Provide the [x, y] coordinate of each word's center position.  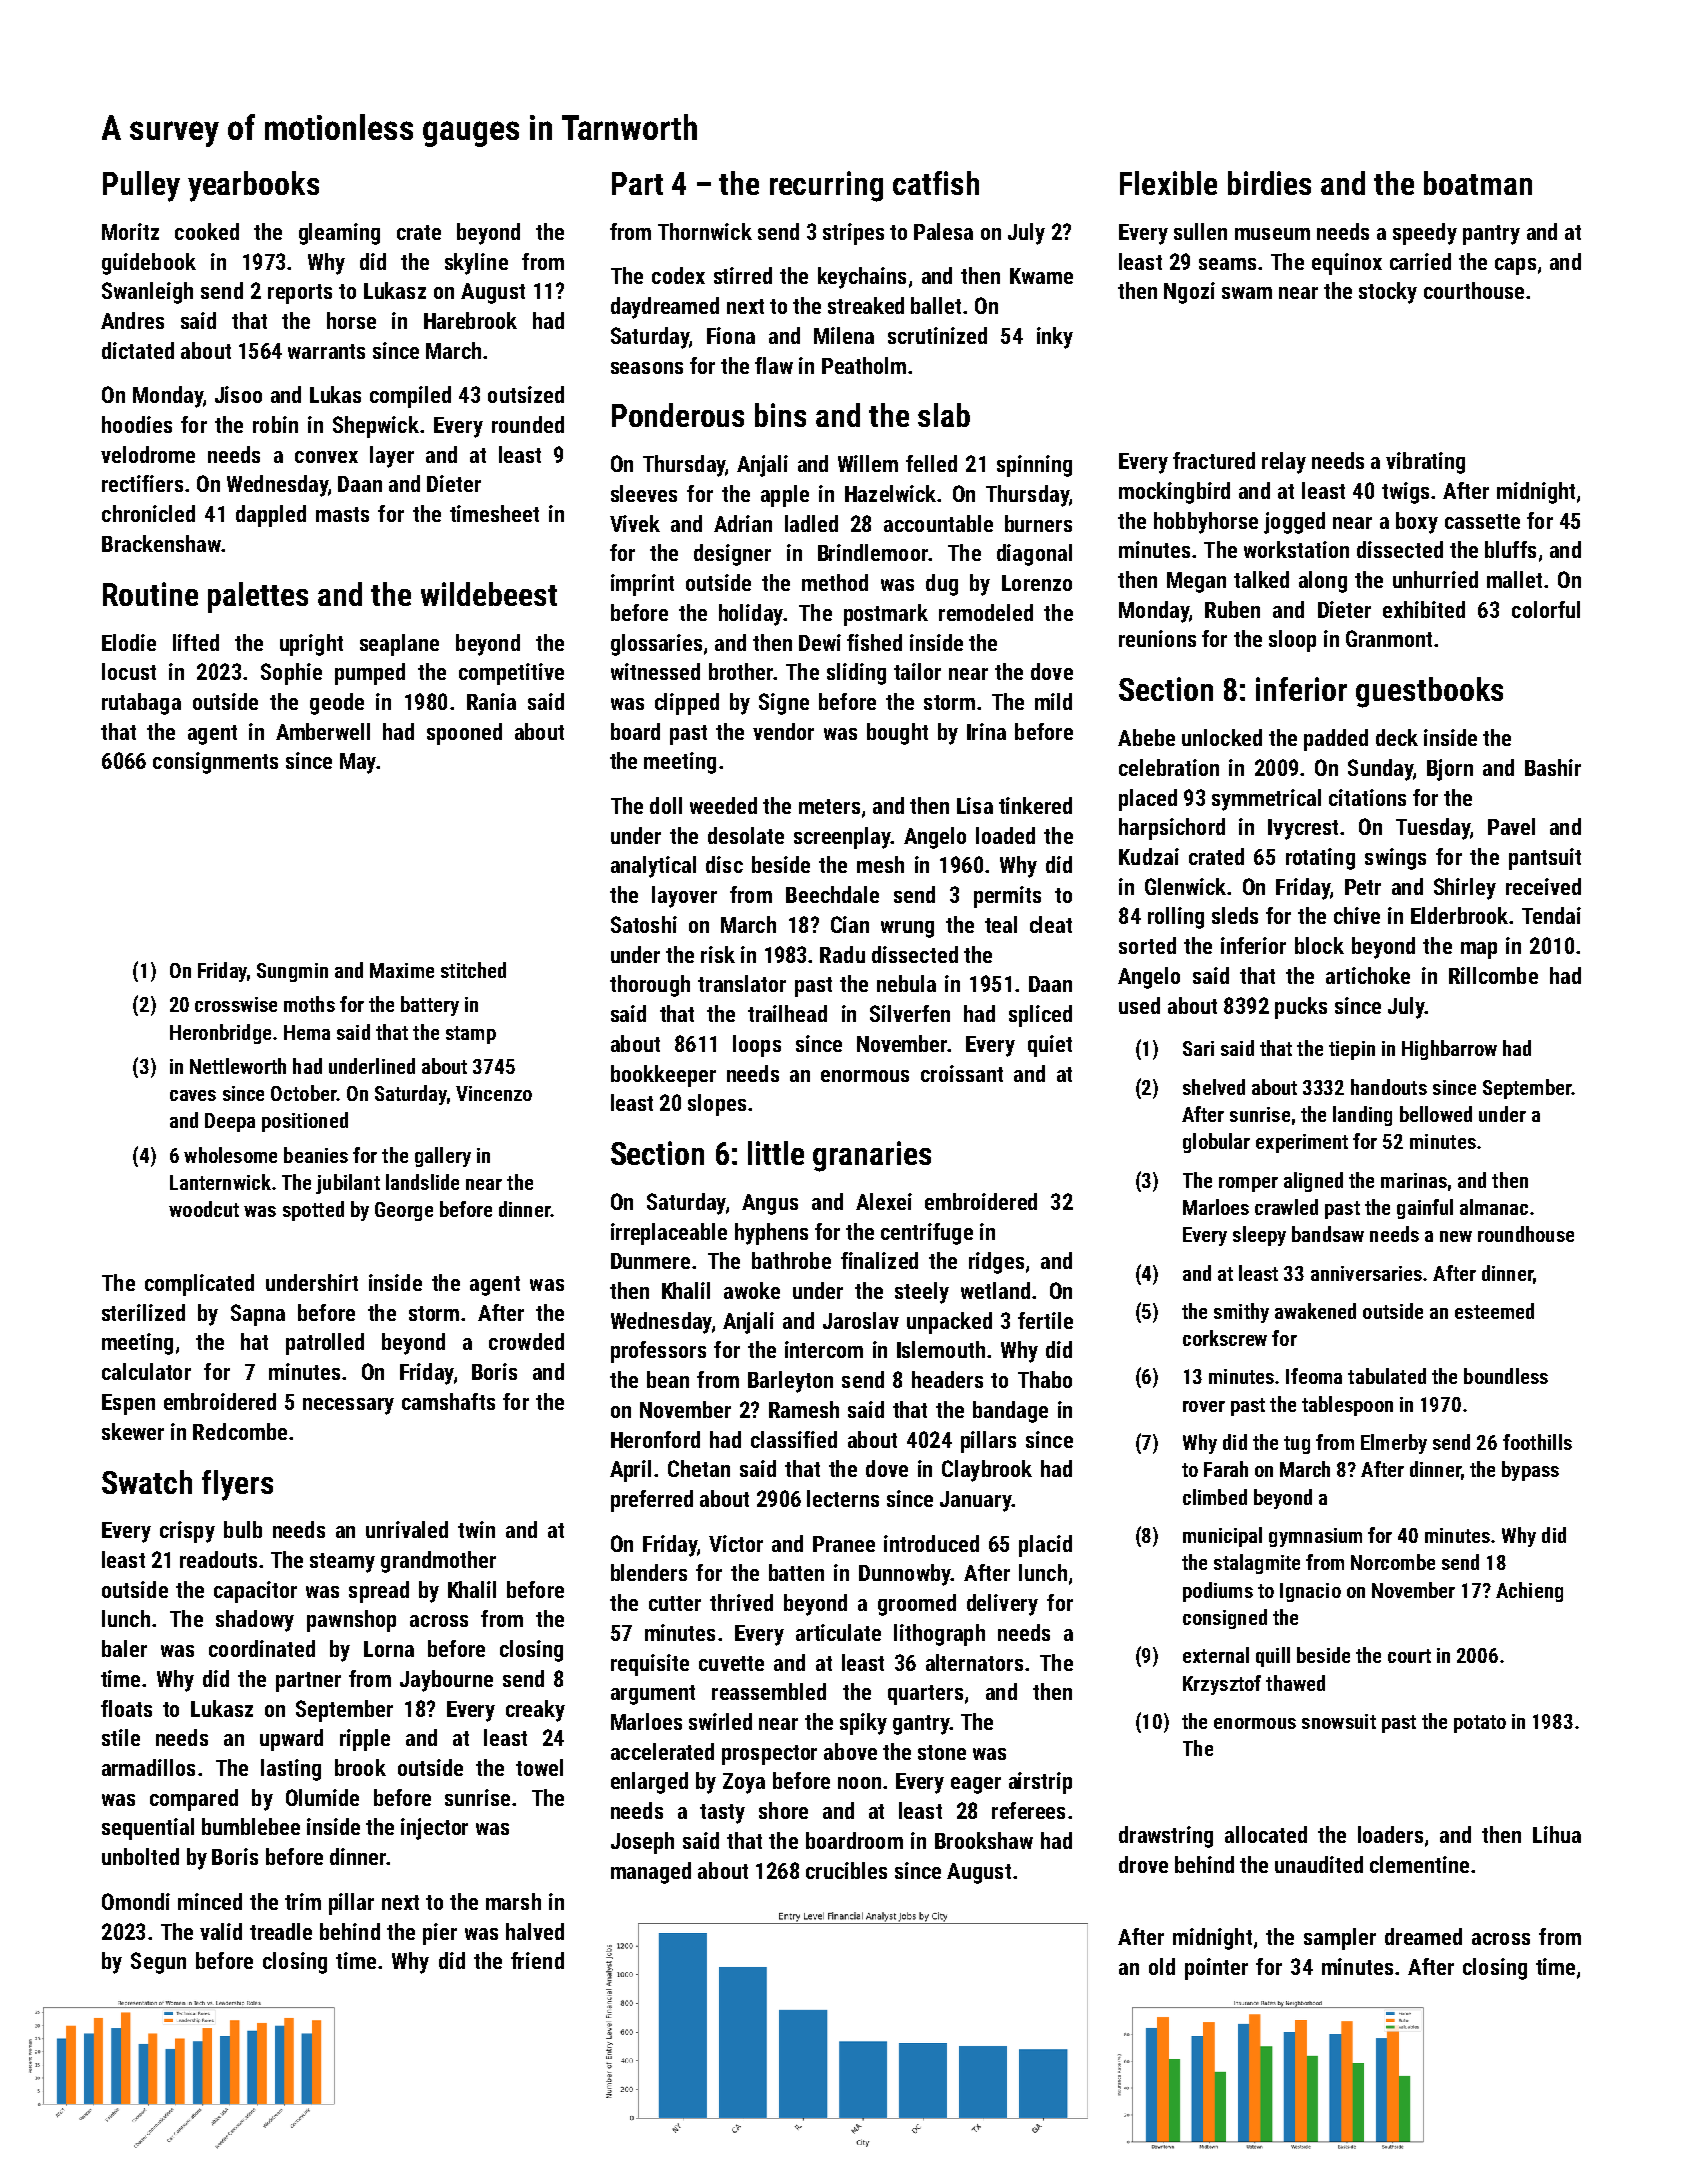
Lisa [975, 805]
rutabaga [141, 704]
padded [1336, 740]
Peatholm [864, 365]
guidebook [149, 264]
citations [1367, 797]
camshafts [448, 1401]
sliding [856, 674]
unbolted [140, 1856]
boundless [1506, 1376]
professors [658, 1352]
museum [1272, 234]
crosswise [236, 1004]
